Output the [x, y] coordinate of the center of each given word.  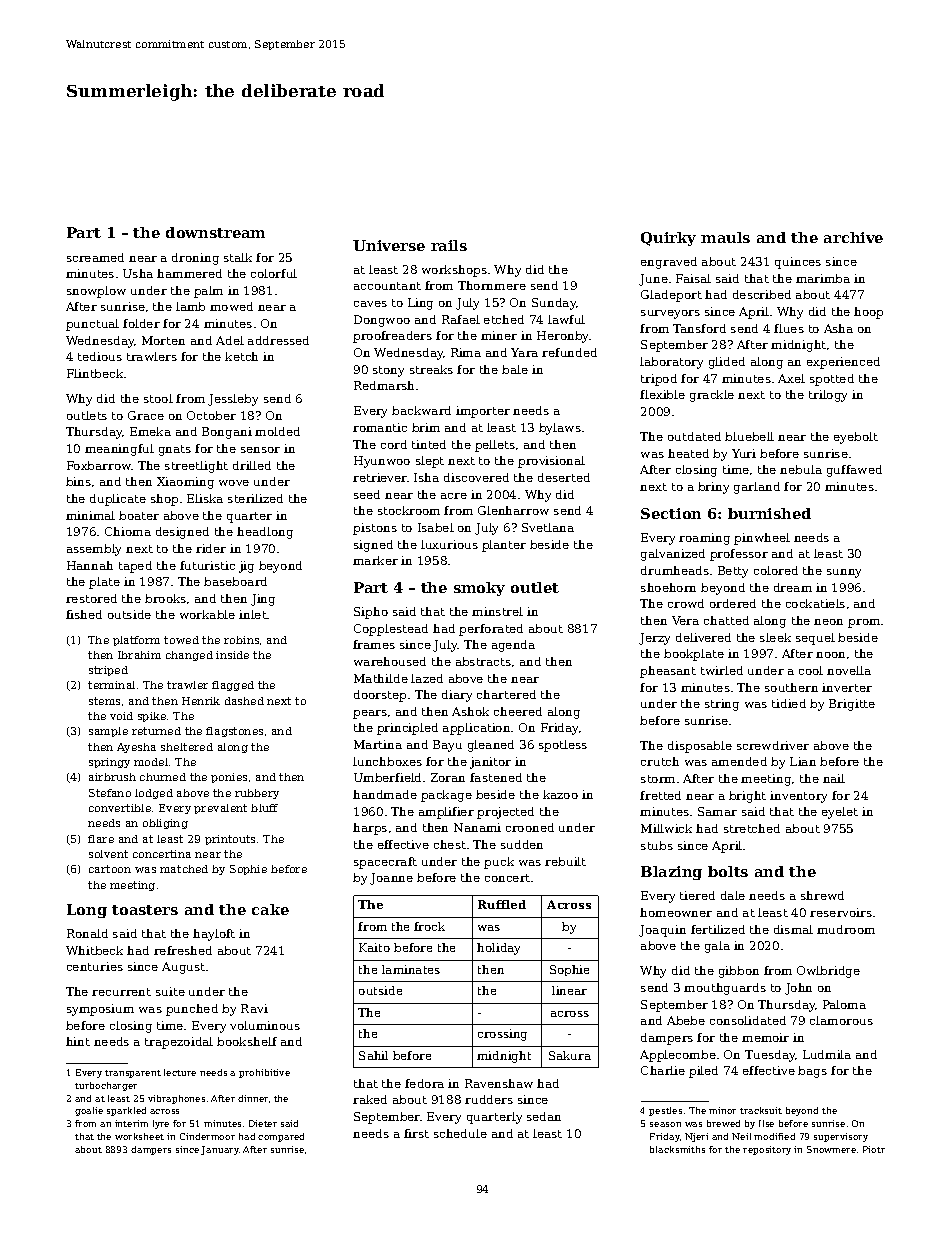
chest [450, 844]
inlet [253, 614]
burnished [769, 513]
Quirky [668, 239]
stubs [657, 845]
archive [853, 237]
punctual [92, 325]
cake [270, 909]
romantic [380, 427]
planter [504, 546]
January [220, 1150]
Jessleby [233, 400]
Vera [685, 620]
